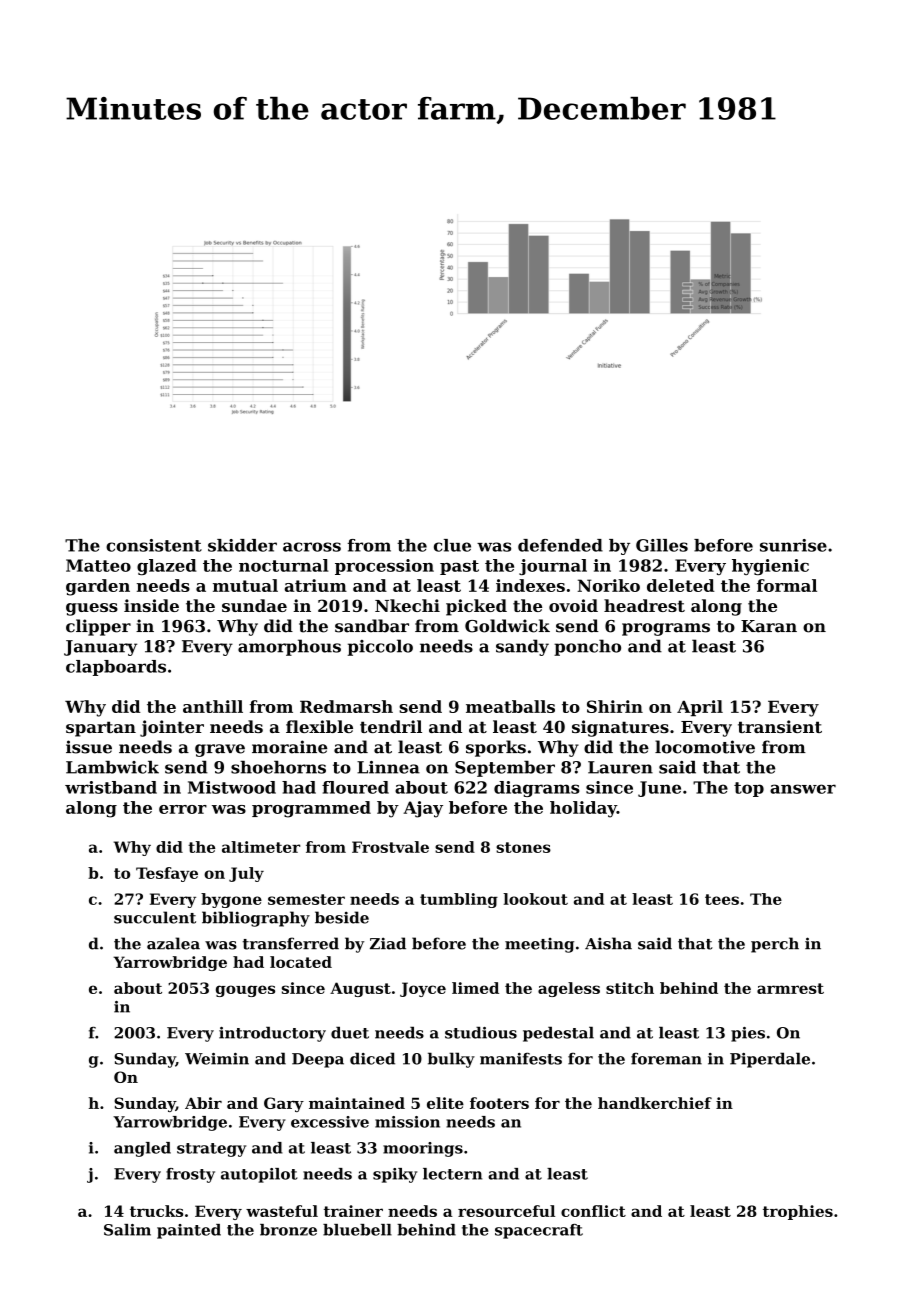  Describe the element at coordinates (346, 706) in the image. I see `Redmarsh` at that location.
